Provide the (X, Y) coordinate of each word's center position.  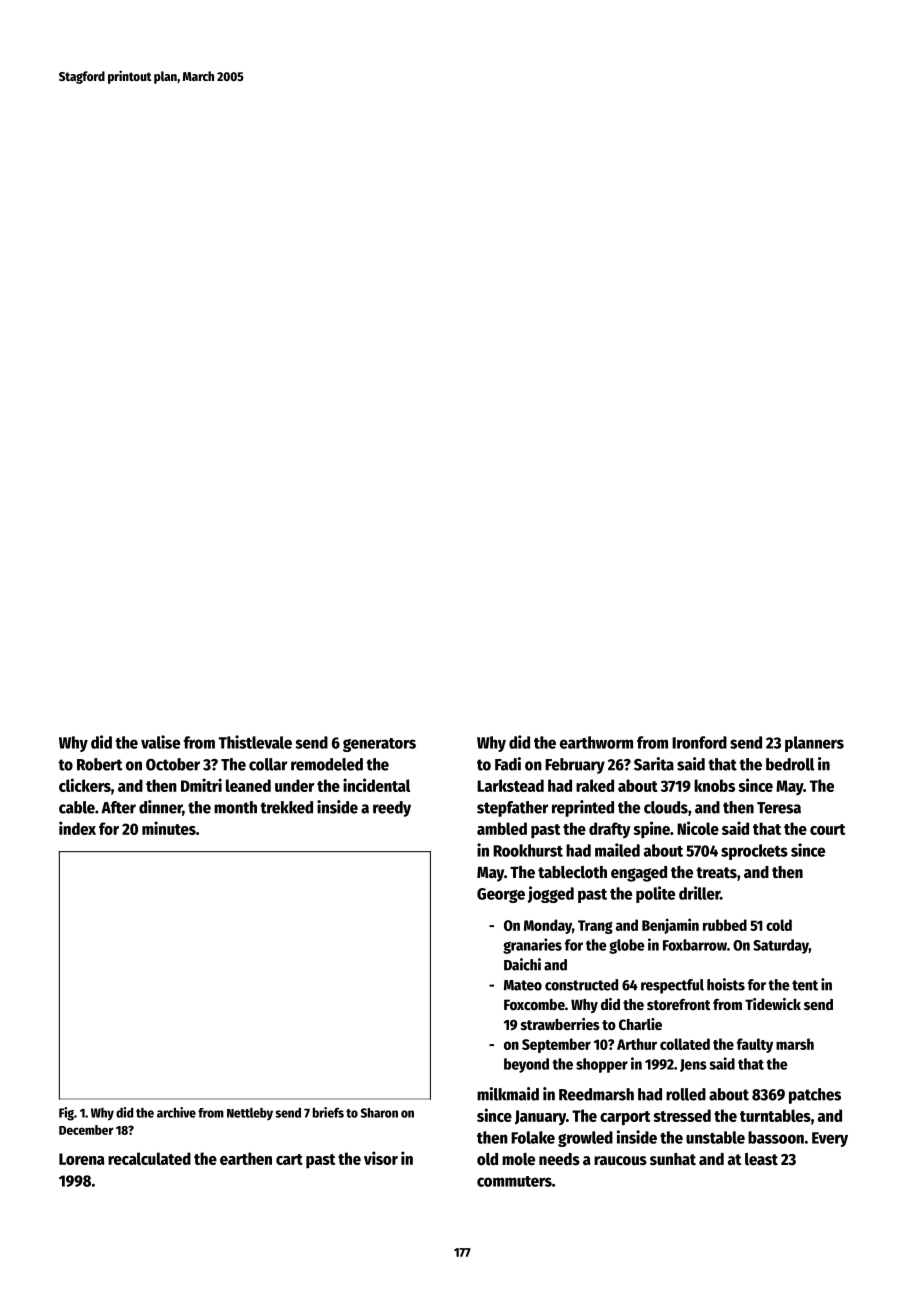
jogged (551, 894)
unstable (715, 1137)
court (827, 829)
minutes (169, 828)
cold (779, 925)
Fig (66, 1114)
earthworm (596, 742)
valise (160, 742)
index (77, 828)
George (501, 895)
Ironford (699, 742)
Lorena (82, 1159)
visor (381, 1158)
